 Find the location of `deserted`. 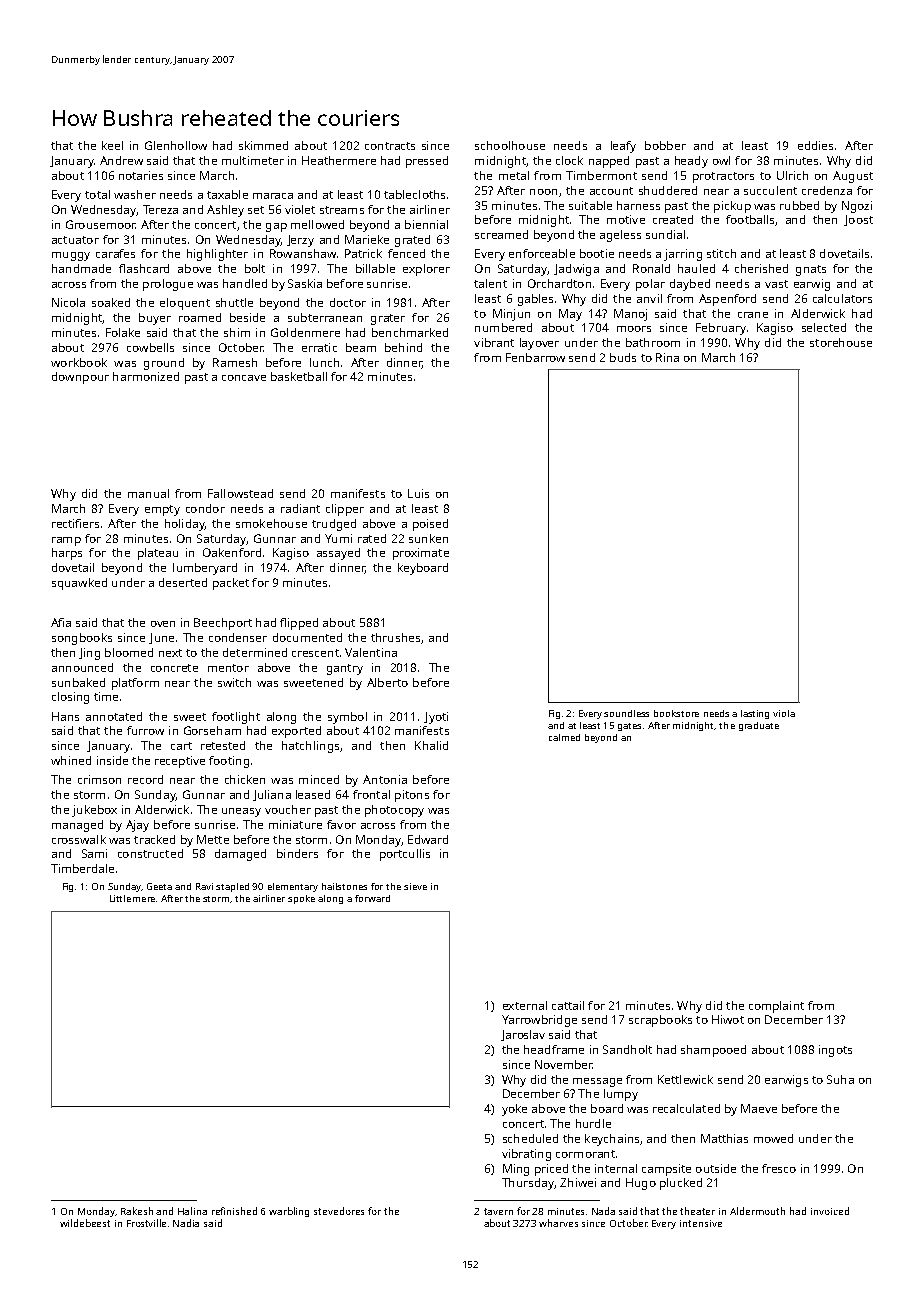

deserted is located at coordinates (183, 582).
